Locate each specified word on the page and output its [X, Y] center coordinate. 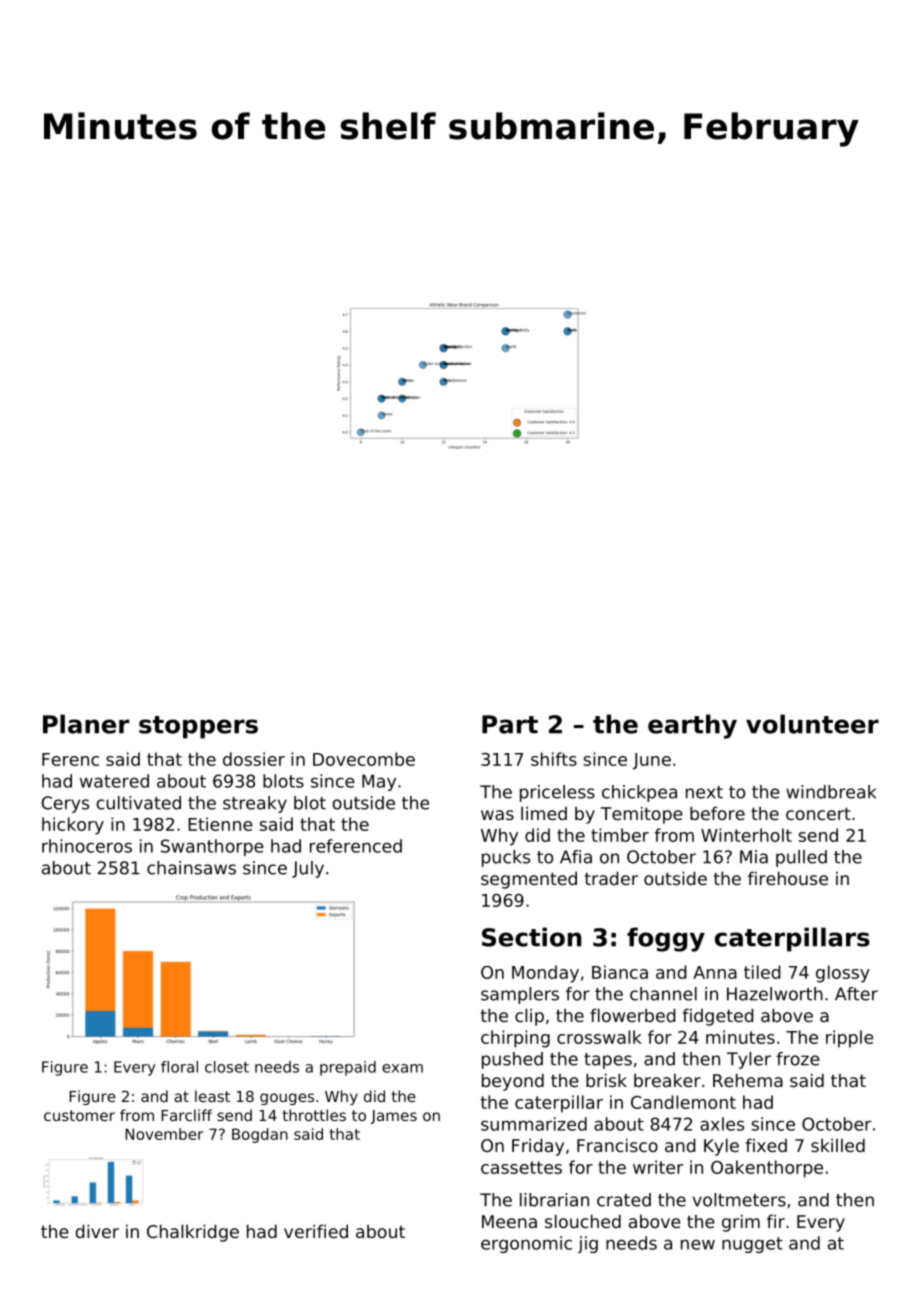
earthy [692, 726]
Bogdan [260, 1135]
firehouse [788, 878]
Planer [86, 724]
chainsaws [191, 868]
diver [97, 1231]
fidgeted [718, 1017]
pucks [506, 858]
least [212, 1096]
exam [402, 1068]
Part [510, 724]
